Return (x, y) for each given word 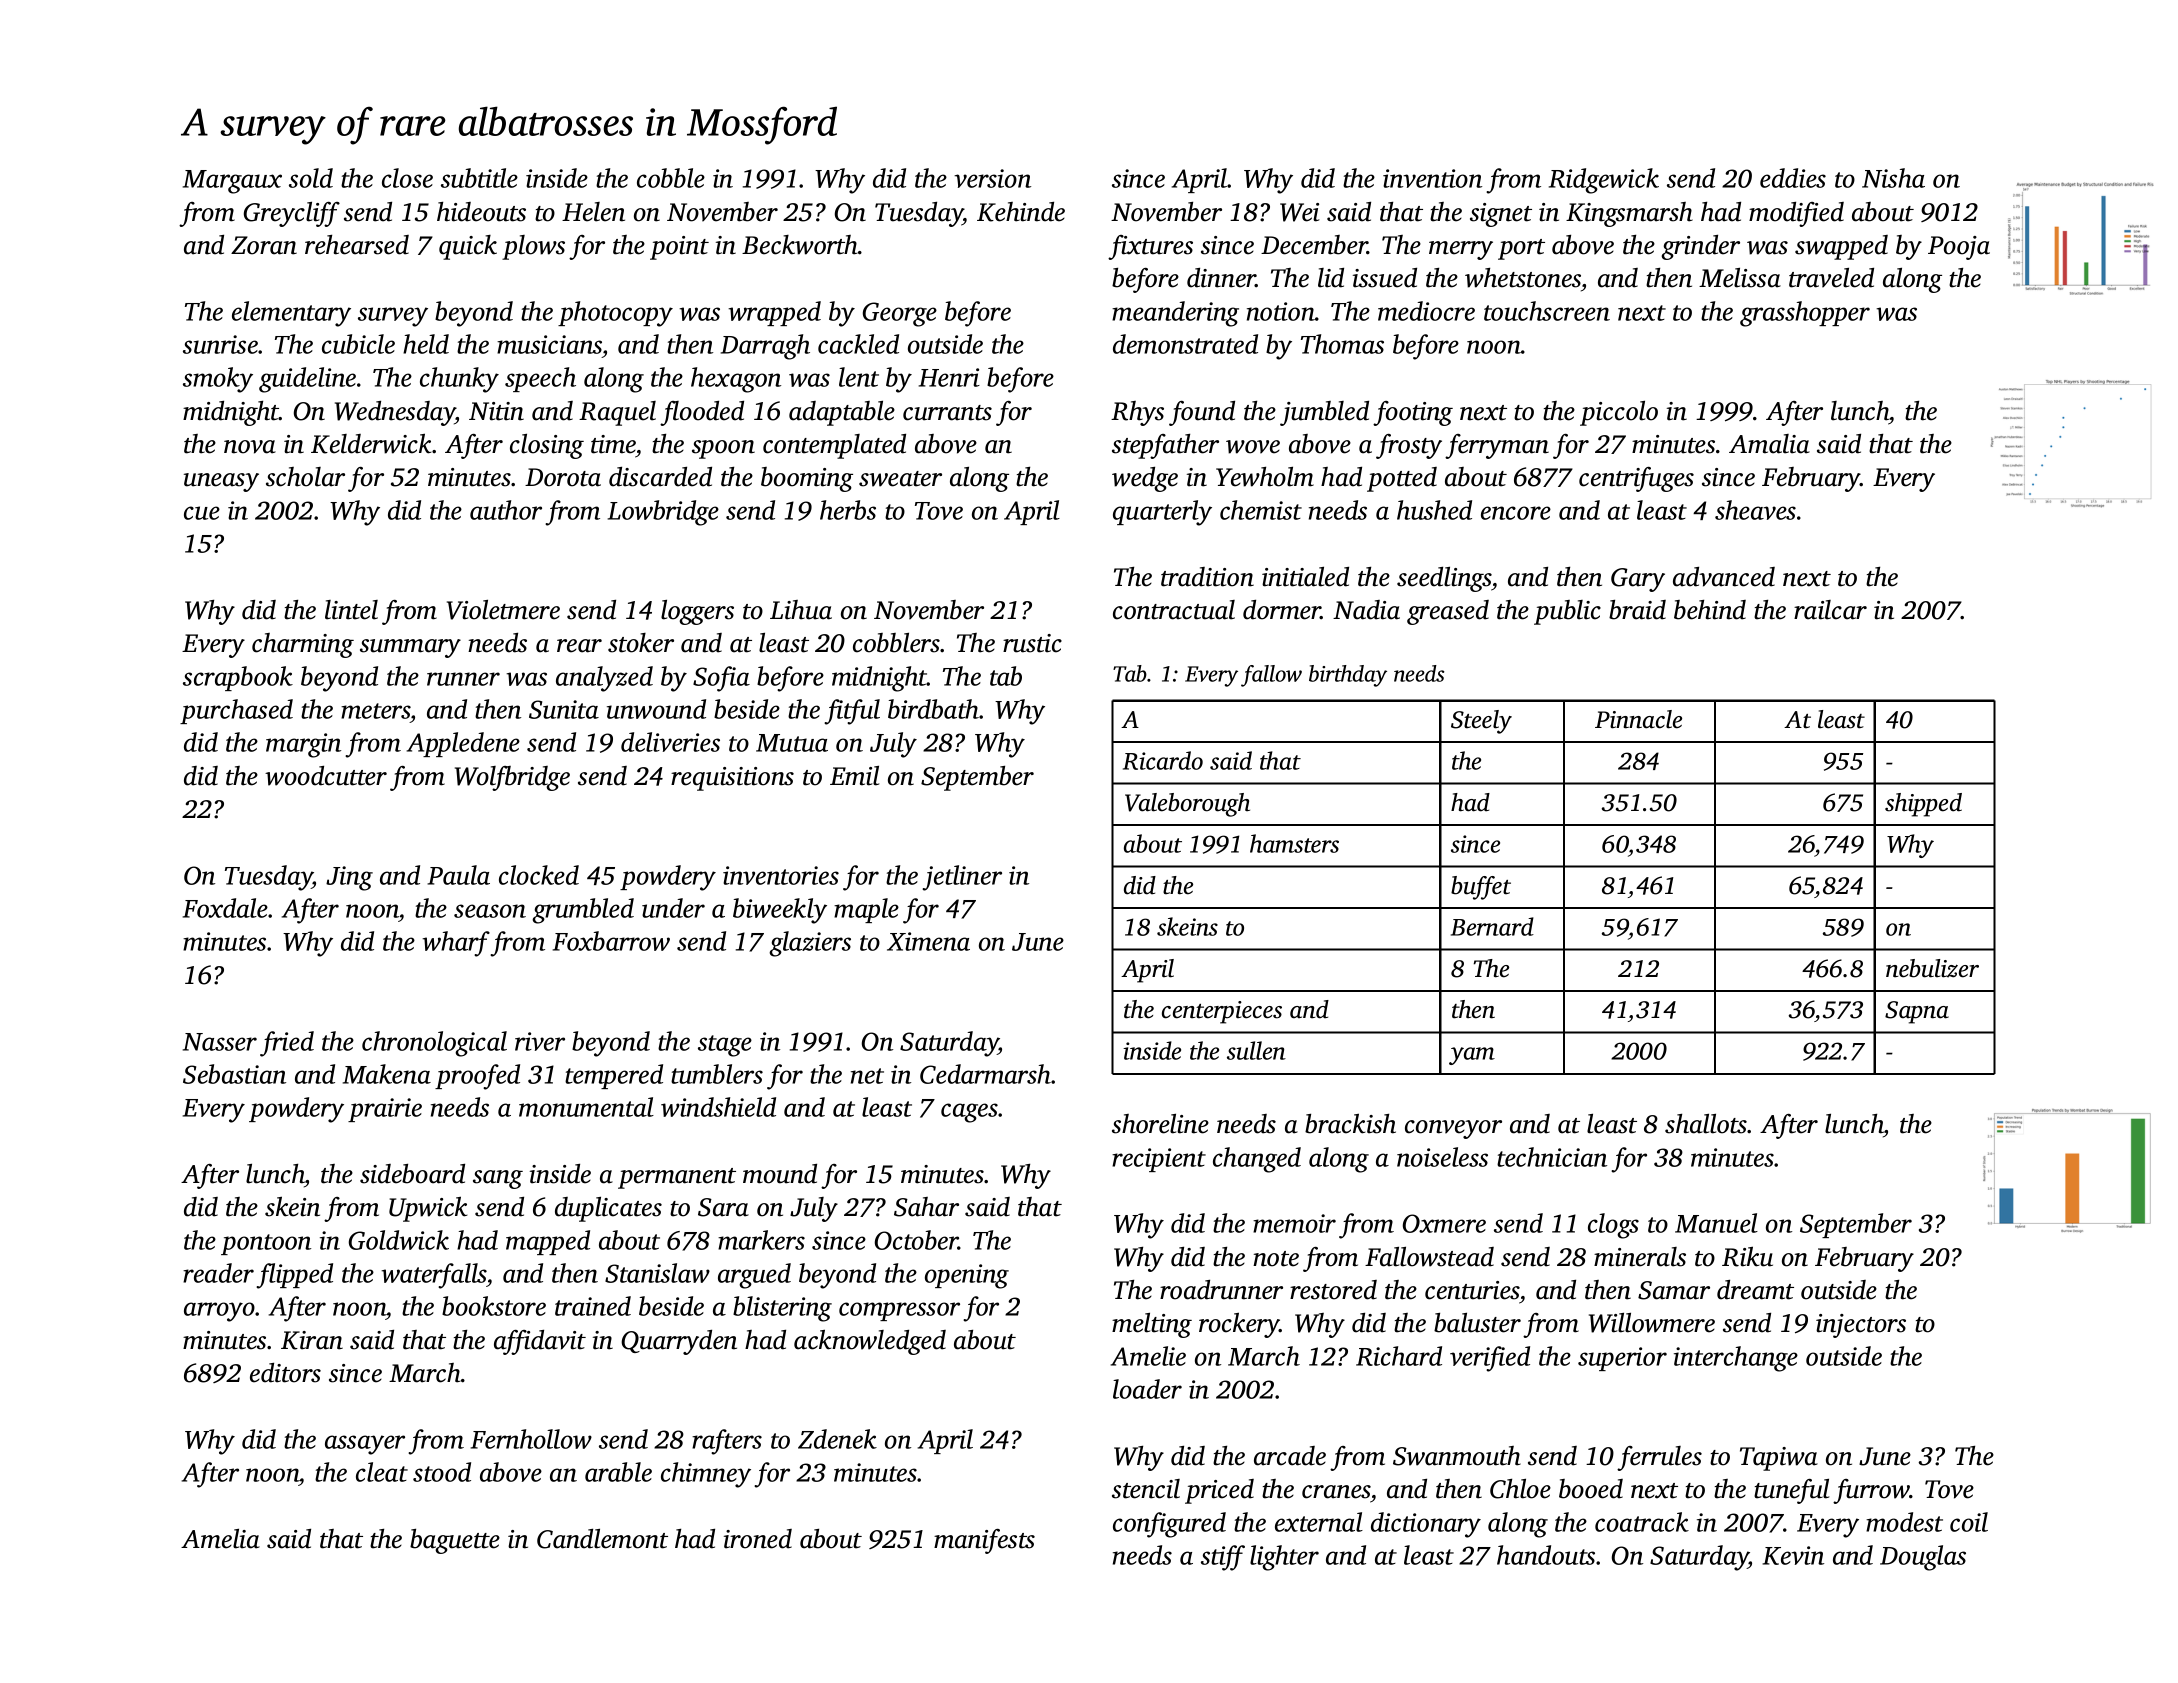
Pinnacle (1638, 719)
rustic (1032, 643)
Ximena (928, 941)
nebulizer (1932, 968)
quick (468, 247)
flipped (294, 1276)
